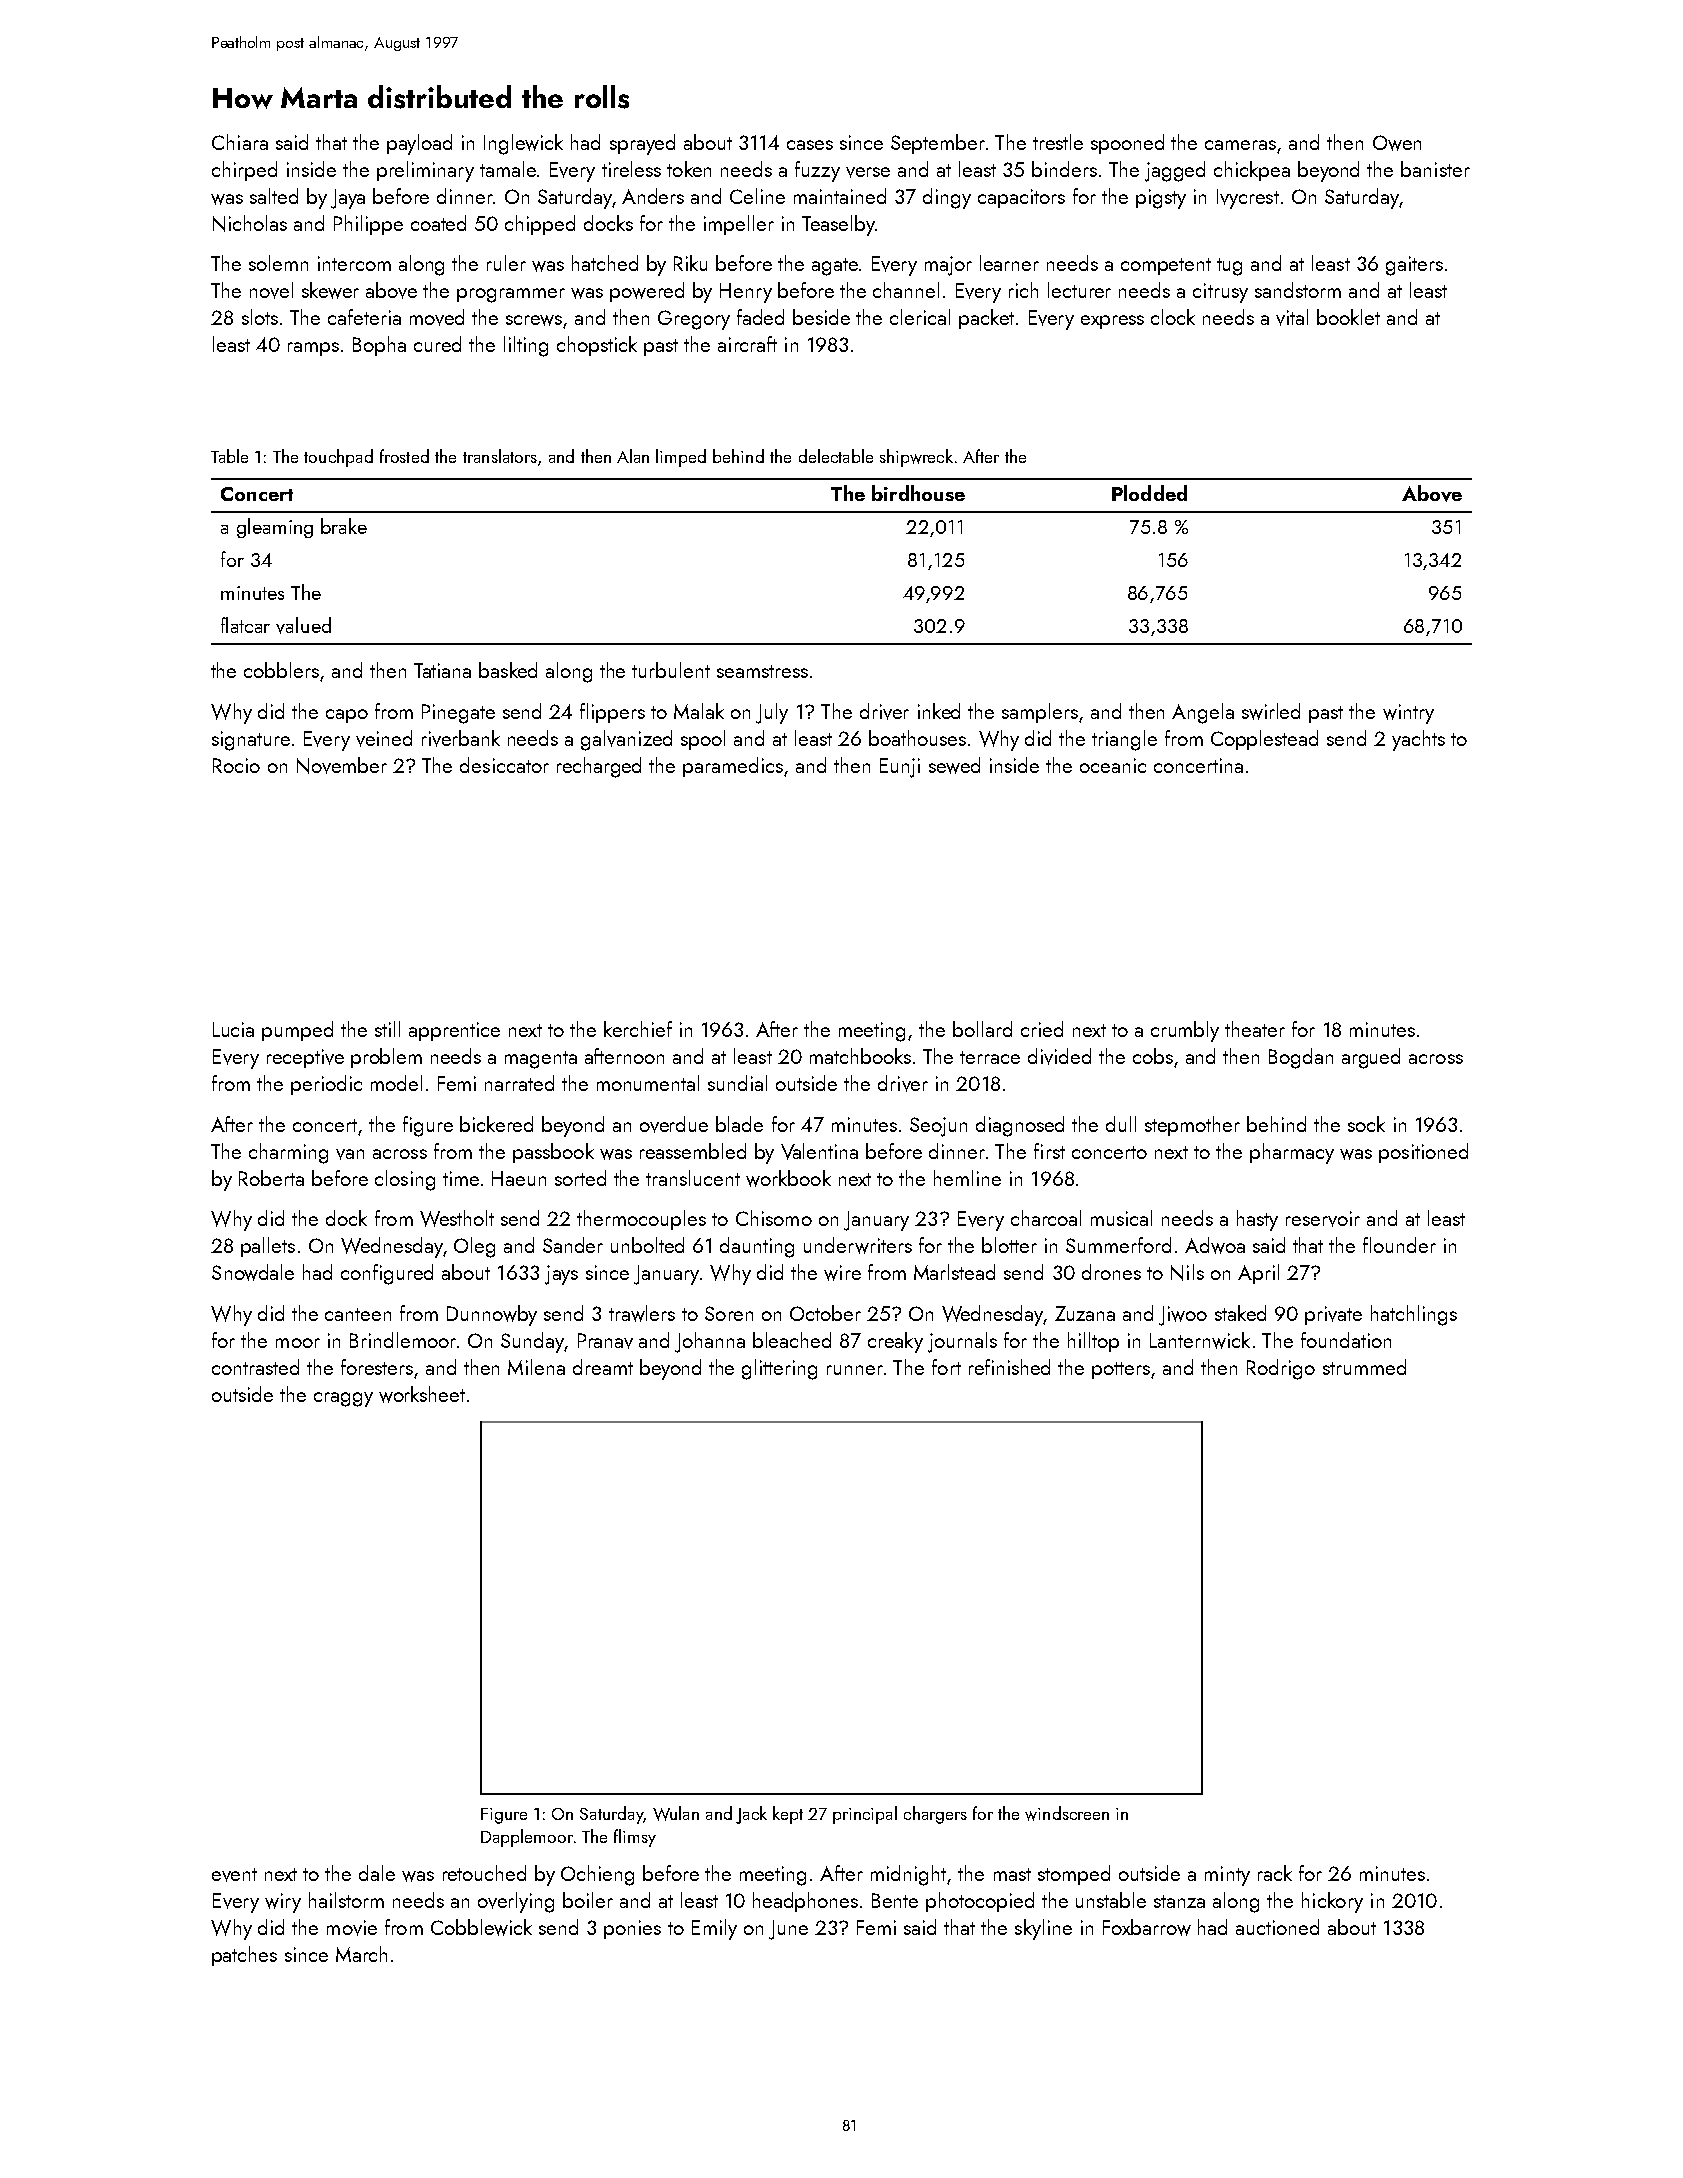  I want to click on cases, so click(810, 145).
